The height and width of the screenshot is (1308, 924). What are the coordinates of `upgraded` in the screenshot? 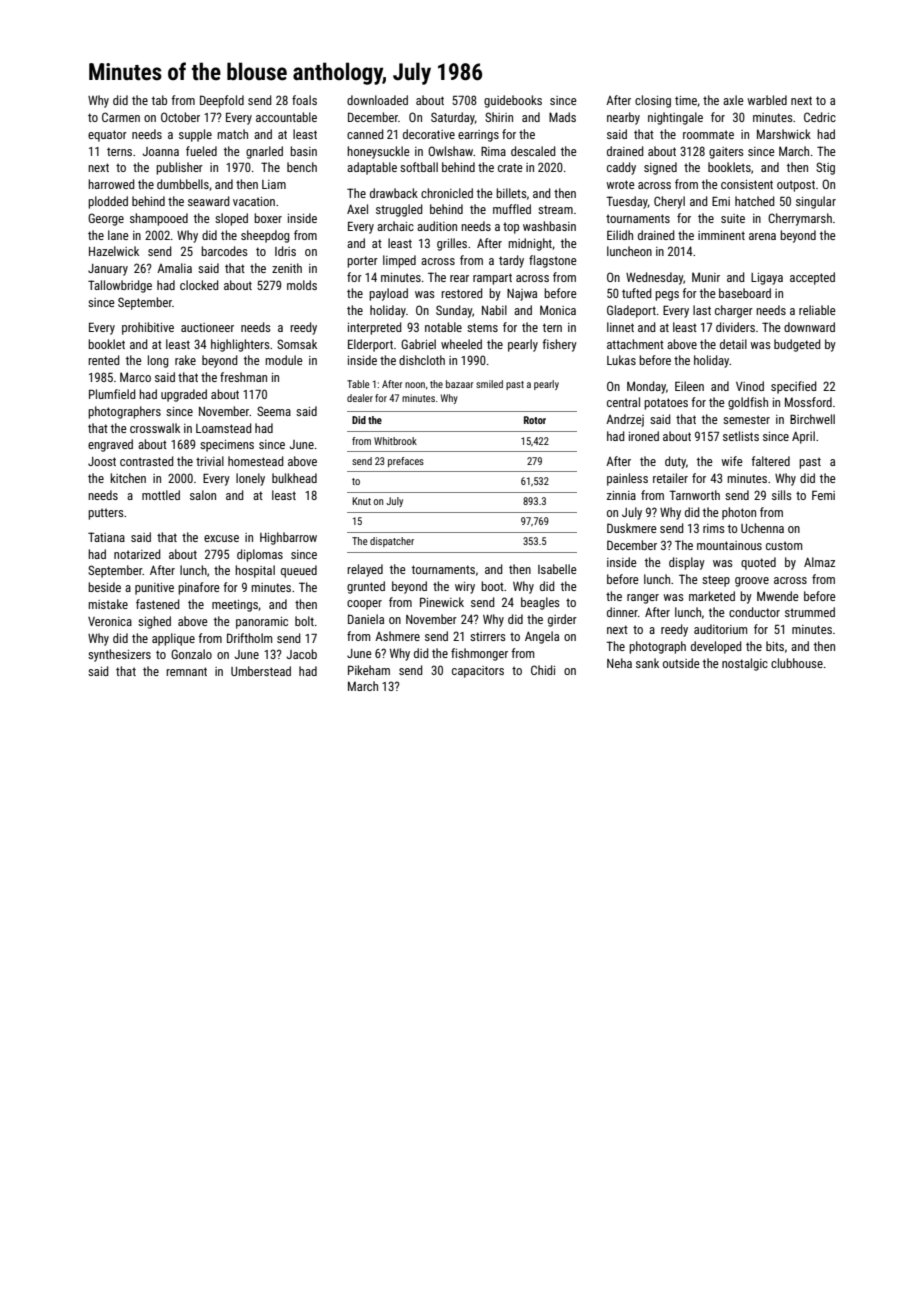 It's located at (184, 395).
